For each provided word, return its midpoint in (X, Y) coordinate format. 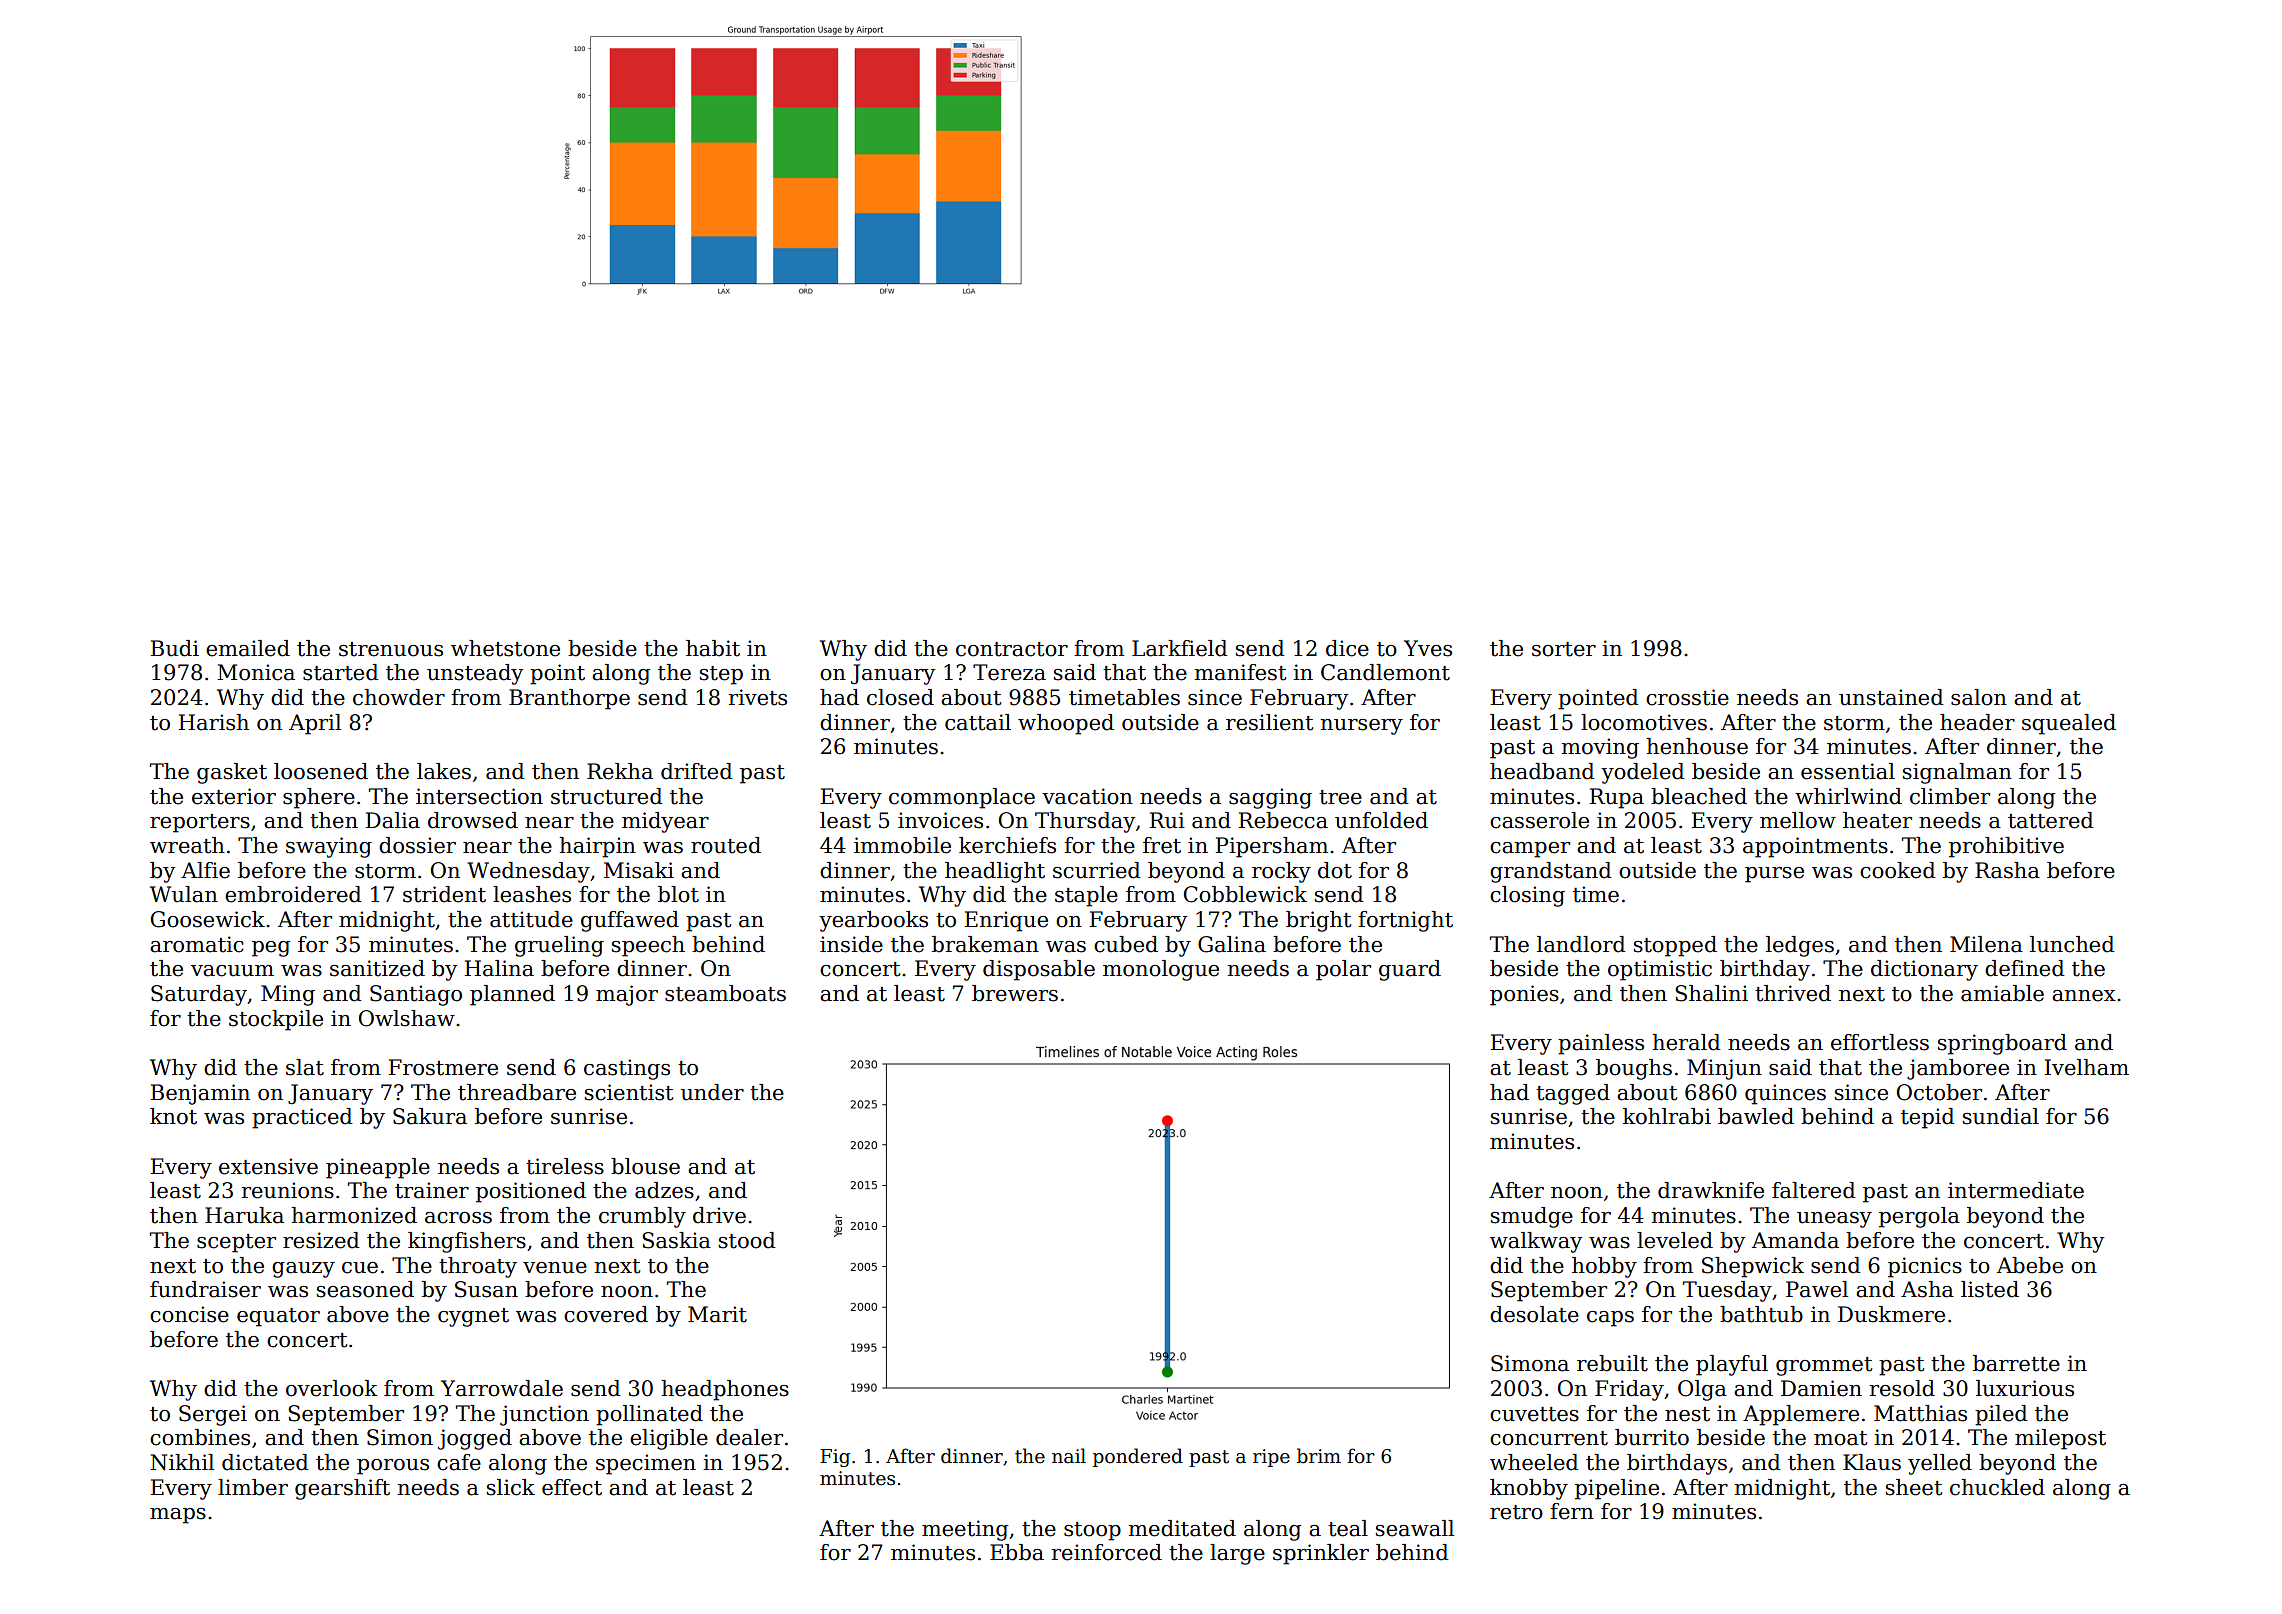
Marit (717, 1314)
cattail (978, 722)
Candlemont (1385, 672)
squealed (2069, 724)
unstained (1891, 697)
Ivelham (2086, 1067)
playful (1732, 1365)
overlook (332, 1388)
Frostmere (443, 1067)
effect (572, 1487)
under (712, 1092)
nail (1069, 1456)
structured (607, 796)
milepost (2060, 1439)
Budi (174, 648)
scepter (236, 1243)
